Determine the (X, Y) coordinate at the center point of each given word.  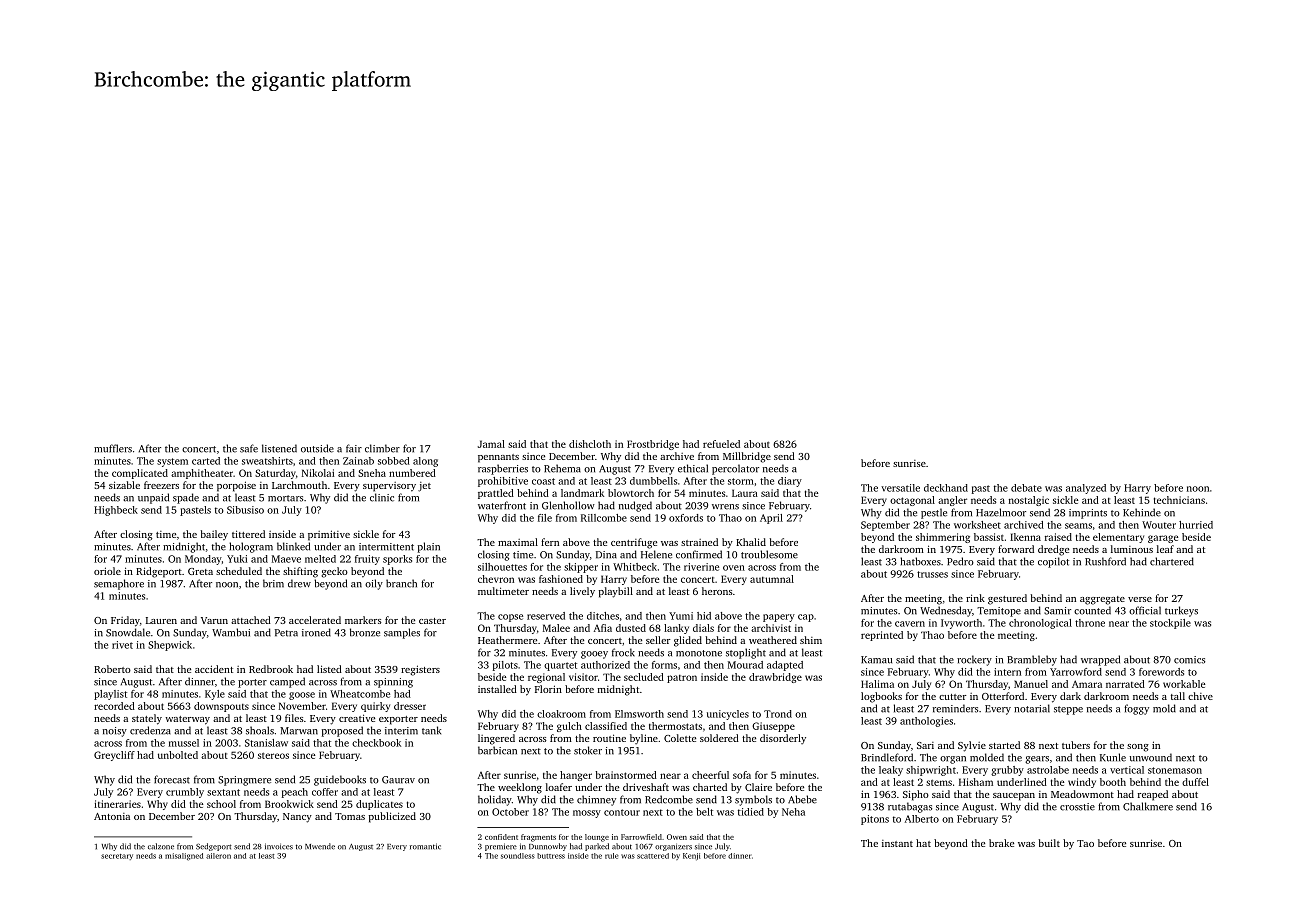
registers (420, 670)
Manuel (1031, 684)
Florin (548, 689)
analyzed (1086, 489)
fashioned (561, 579)
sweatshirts (267, 461)
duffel (1195, 782)
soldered (719, 738)
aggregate (1102, 600)
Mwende (320, 846)
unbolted (178, 755)
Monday (203, 560)
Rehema (562, 468)
